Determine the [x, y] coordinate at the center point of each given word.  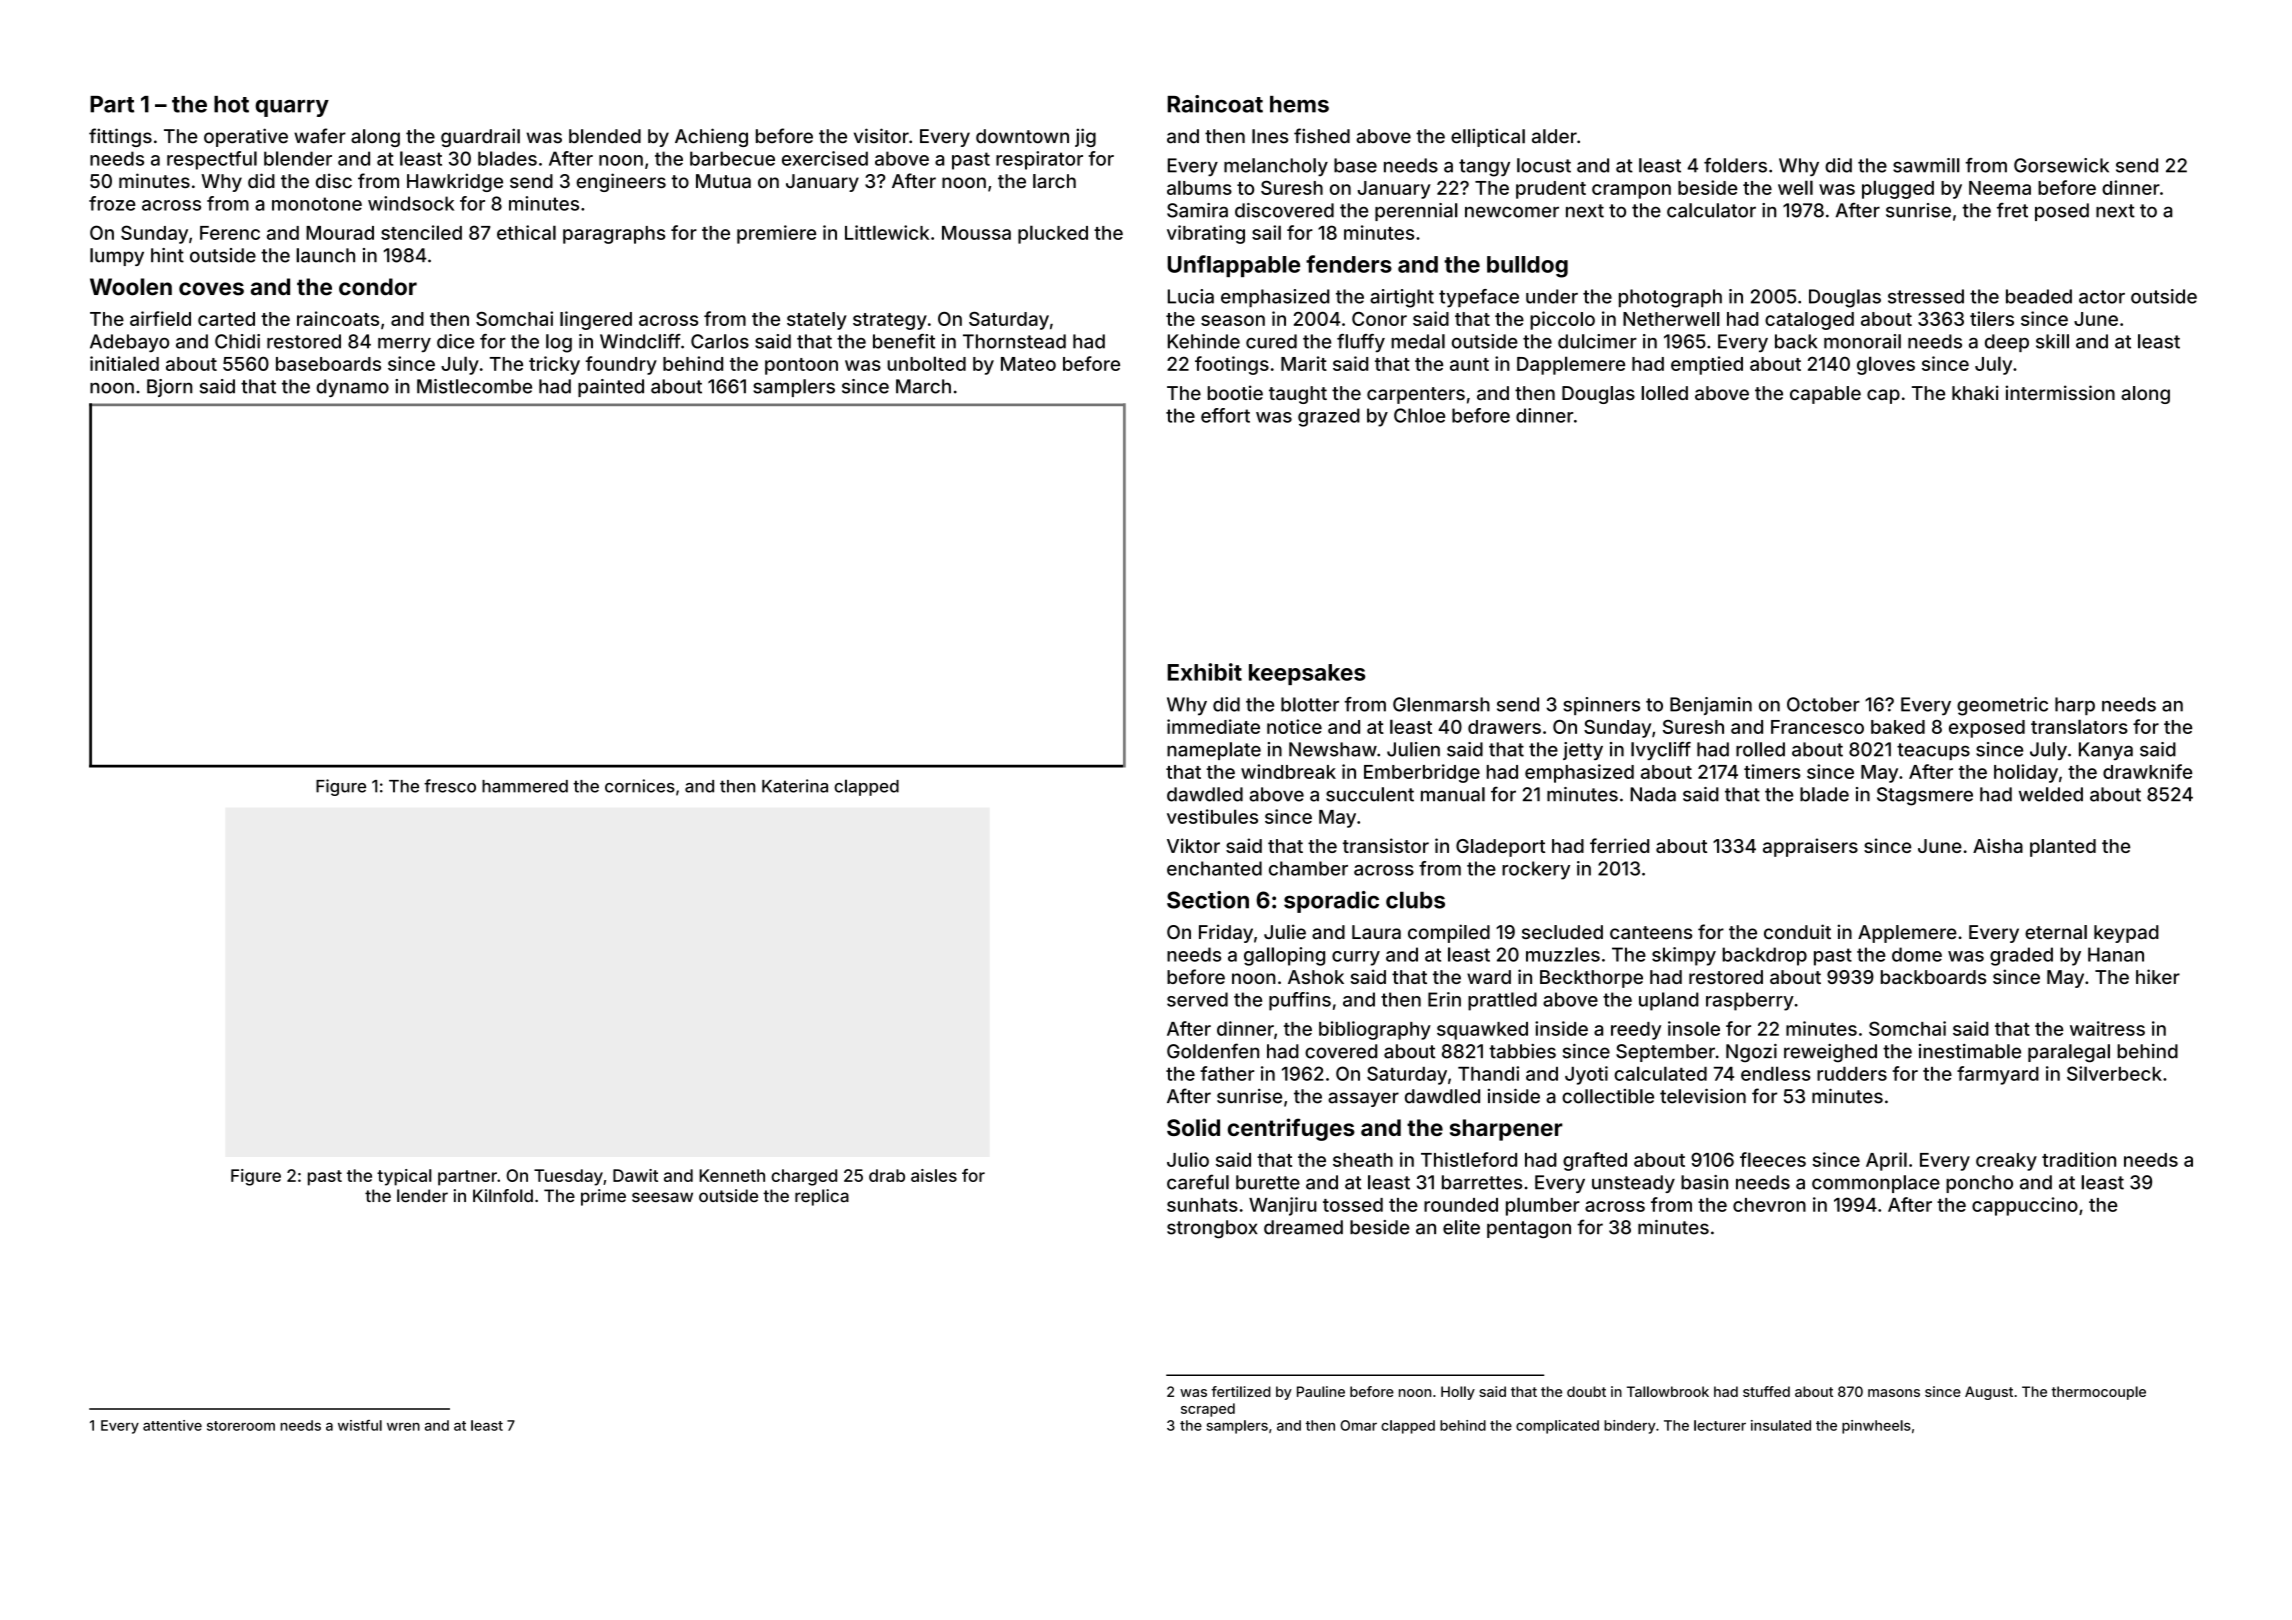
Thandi [1488, 1073]
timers [1772, 771]
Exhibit [1204, 672]
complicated [1557, 1427]
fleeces [1773, 1159]
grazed [1329, 417]
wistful [360, 1425]
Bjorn [169, 388]
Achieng [711, 137]
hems [1299, 104]
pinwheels [1876, 1427]
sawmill [1926, 165]
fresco [450, 786]
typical [404, 1177]
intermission [2060, 392]
